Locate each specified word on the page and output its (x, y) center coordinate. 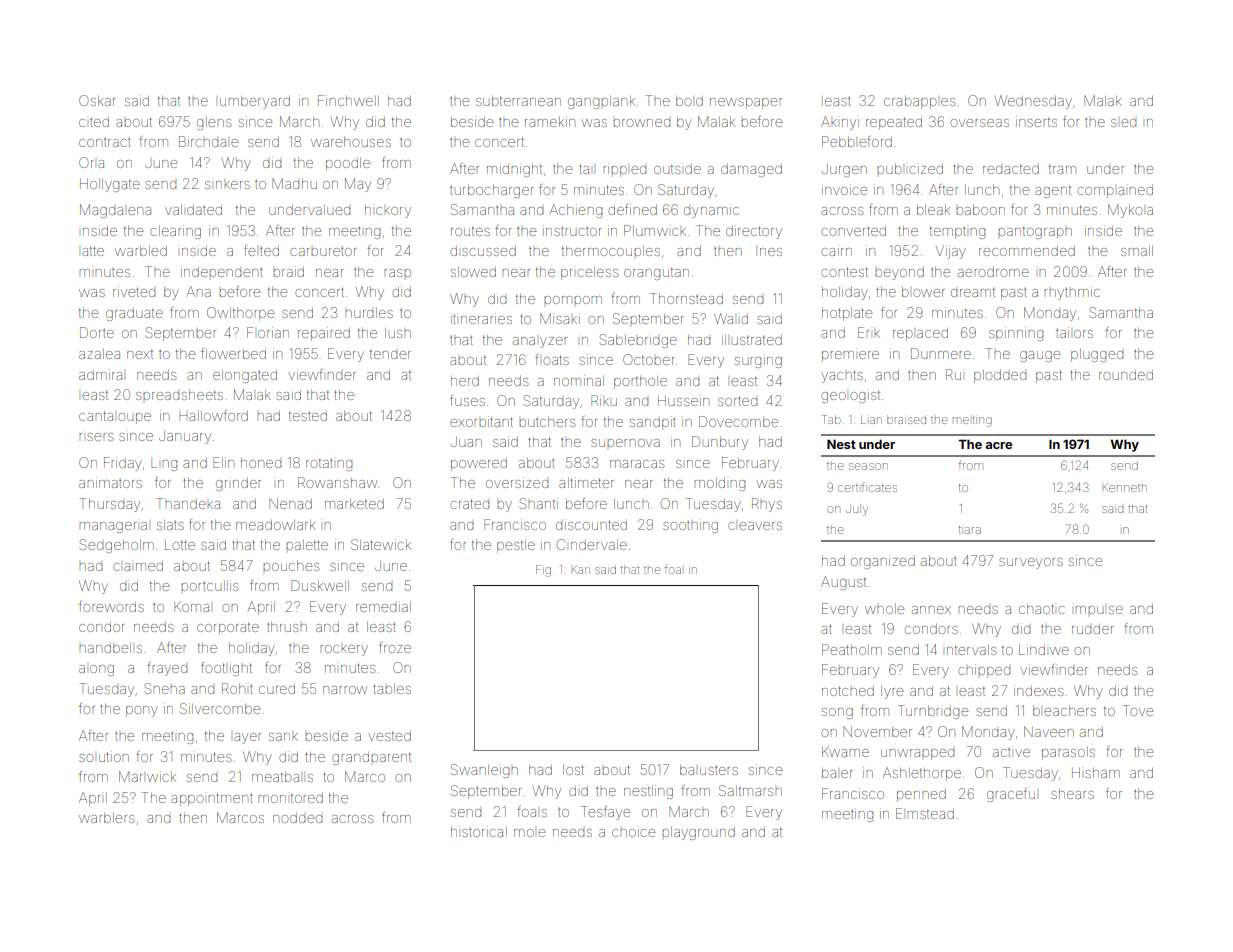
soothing (690, 526)
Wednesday (1033, 102)
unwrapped (917, 754)
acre (998, 445)
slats (170, 525)
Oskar (97, 100)
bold (689, 101)
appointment (212, 799)
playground (698, 833)
